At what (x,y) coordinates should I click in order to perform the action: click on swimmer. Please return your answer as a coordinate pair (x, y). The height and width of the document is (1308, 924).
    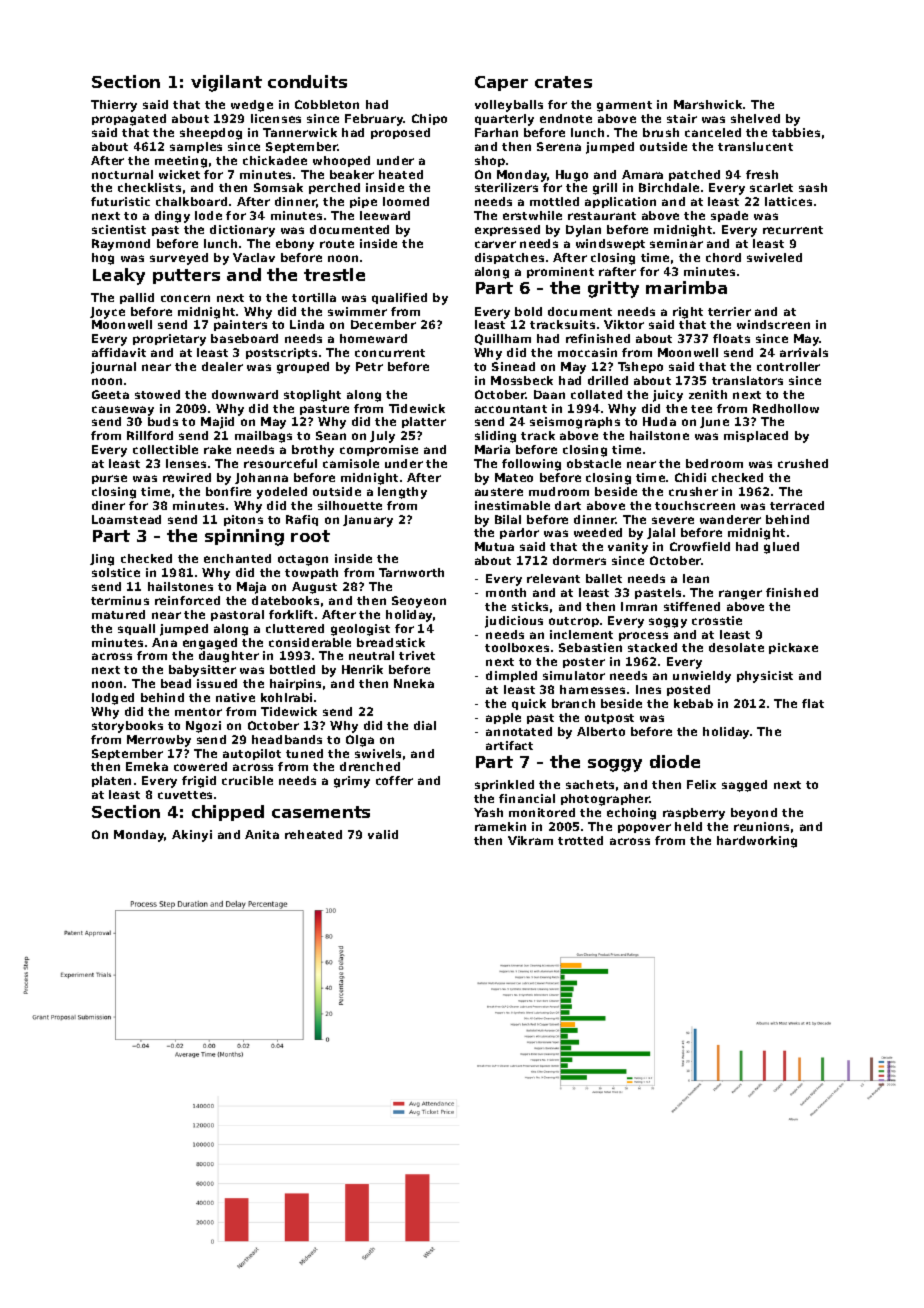
    Looking at the image, I should click on (357, 311).
